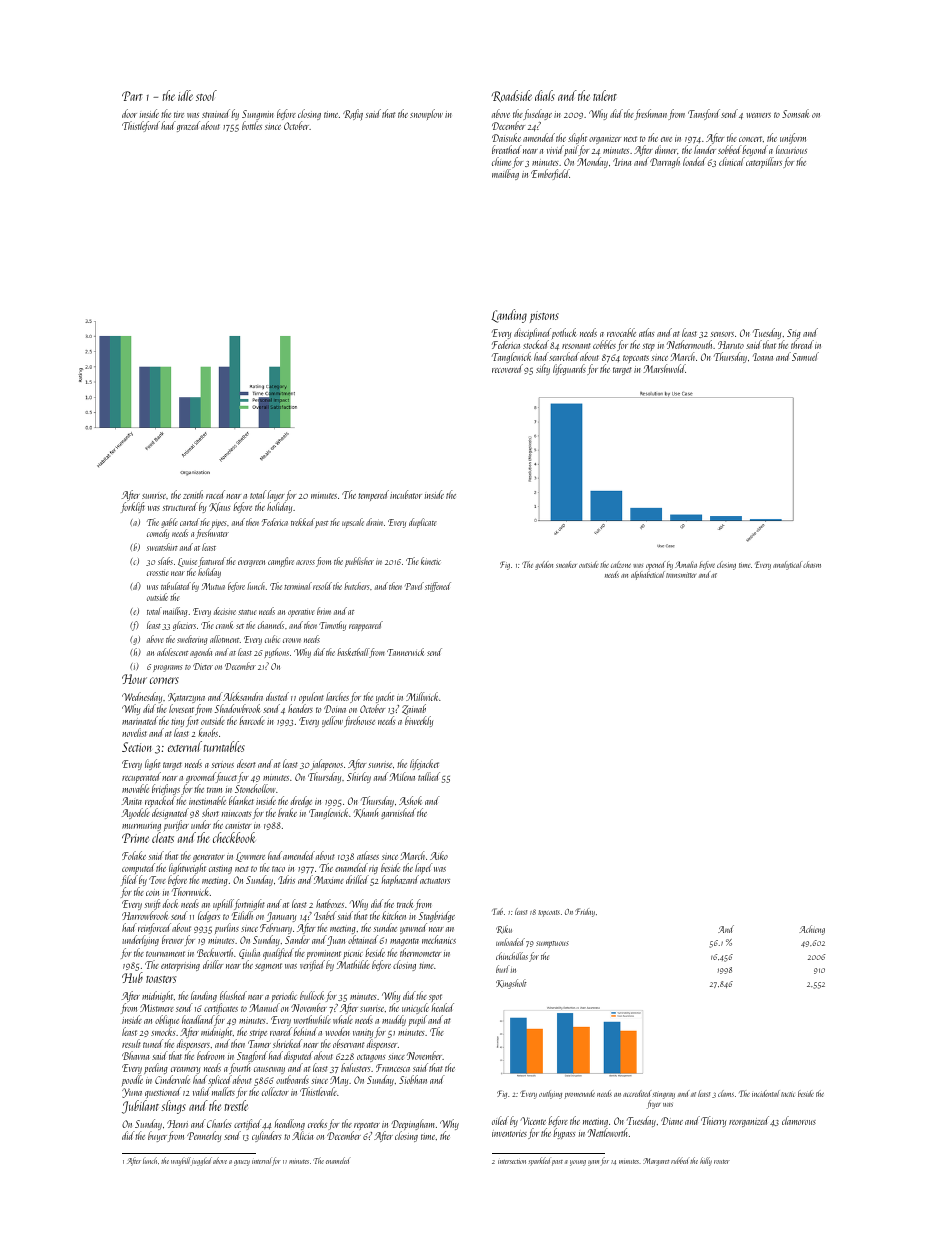  I want to click on tempered, so click(373, 495).
